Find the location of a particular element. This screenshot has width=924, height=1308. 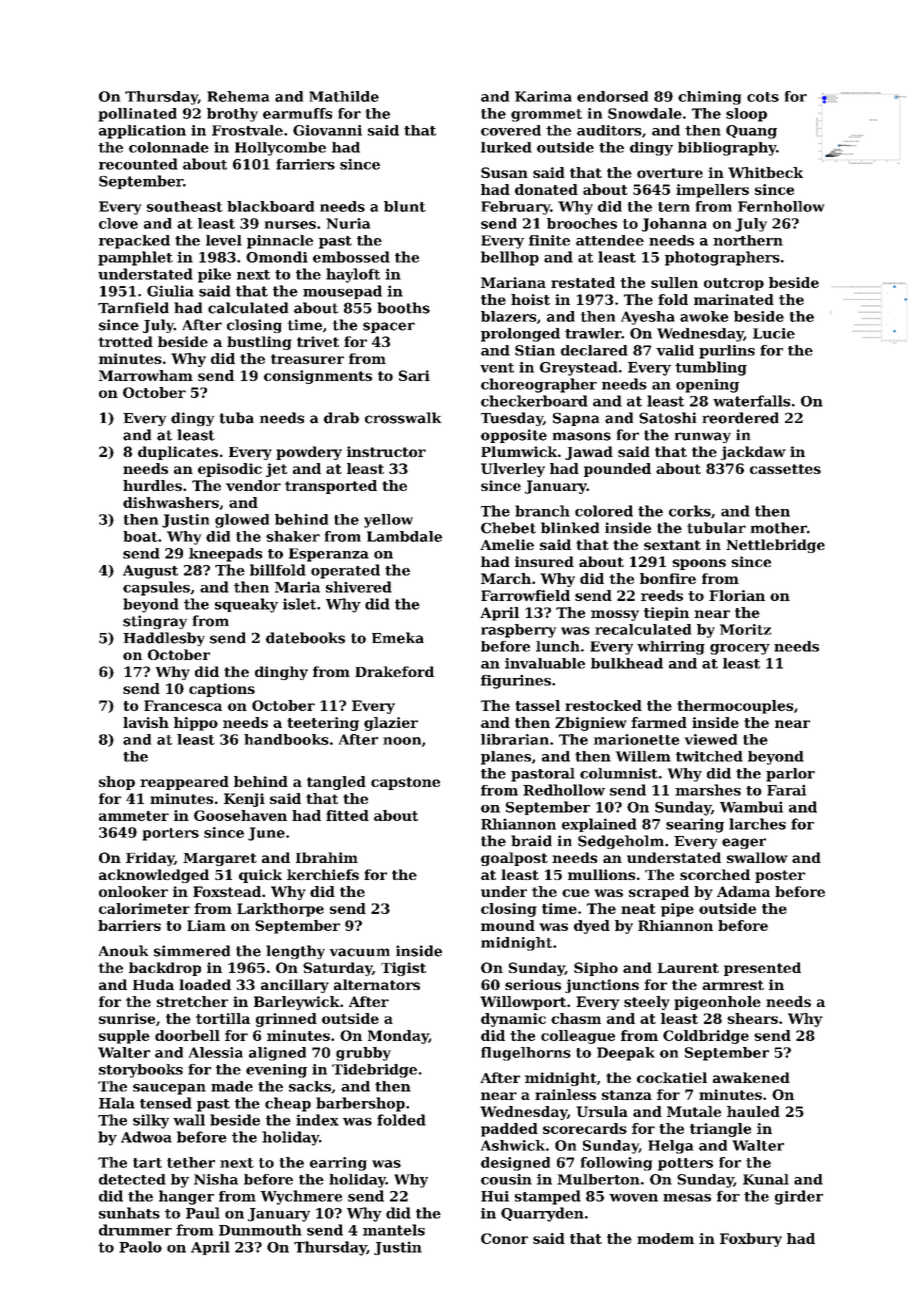

purlins is located at coordinates (727, 352).
